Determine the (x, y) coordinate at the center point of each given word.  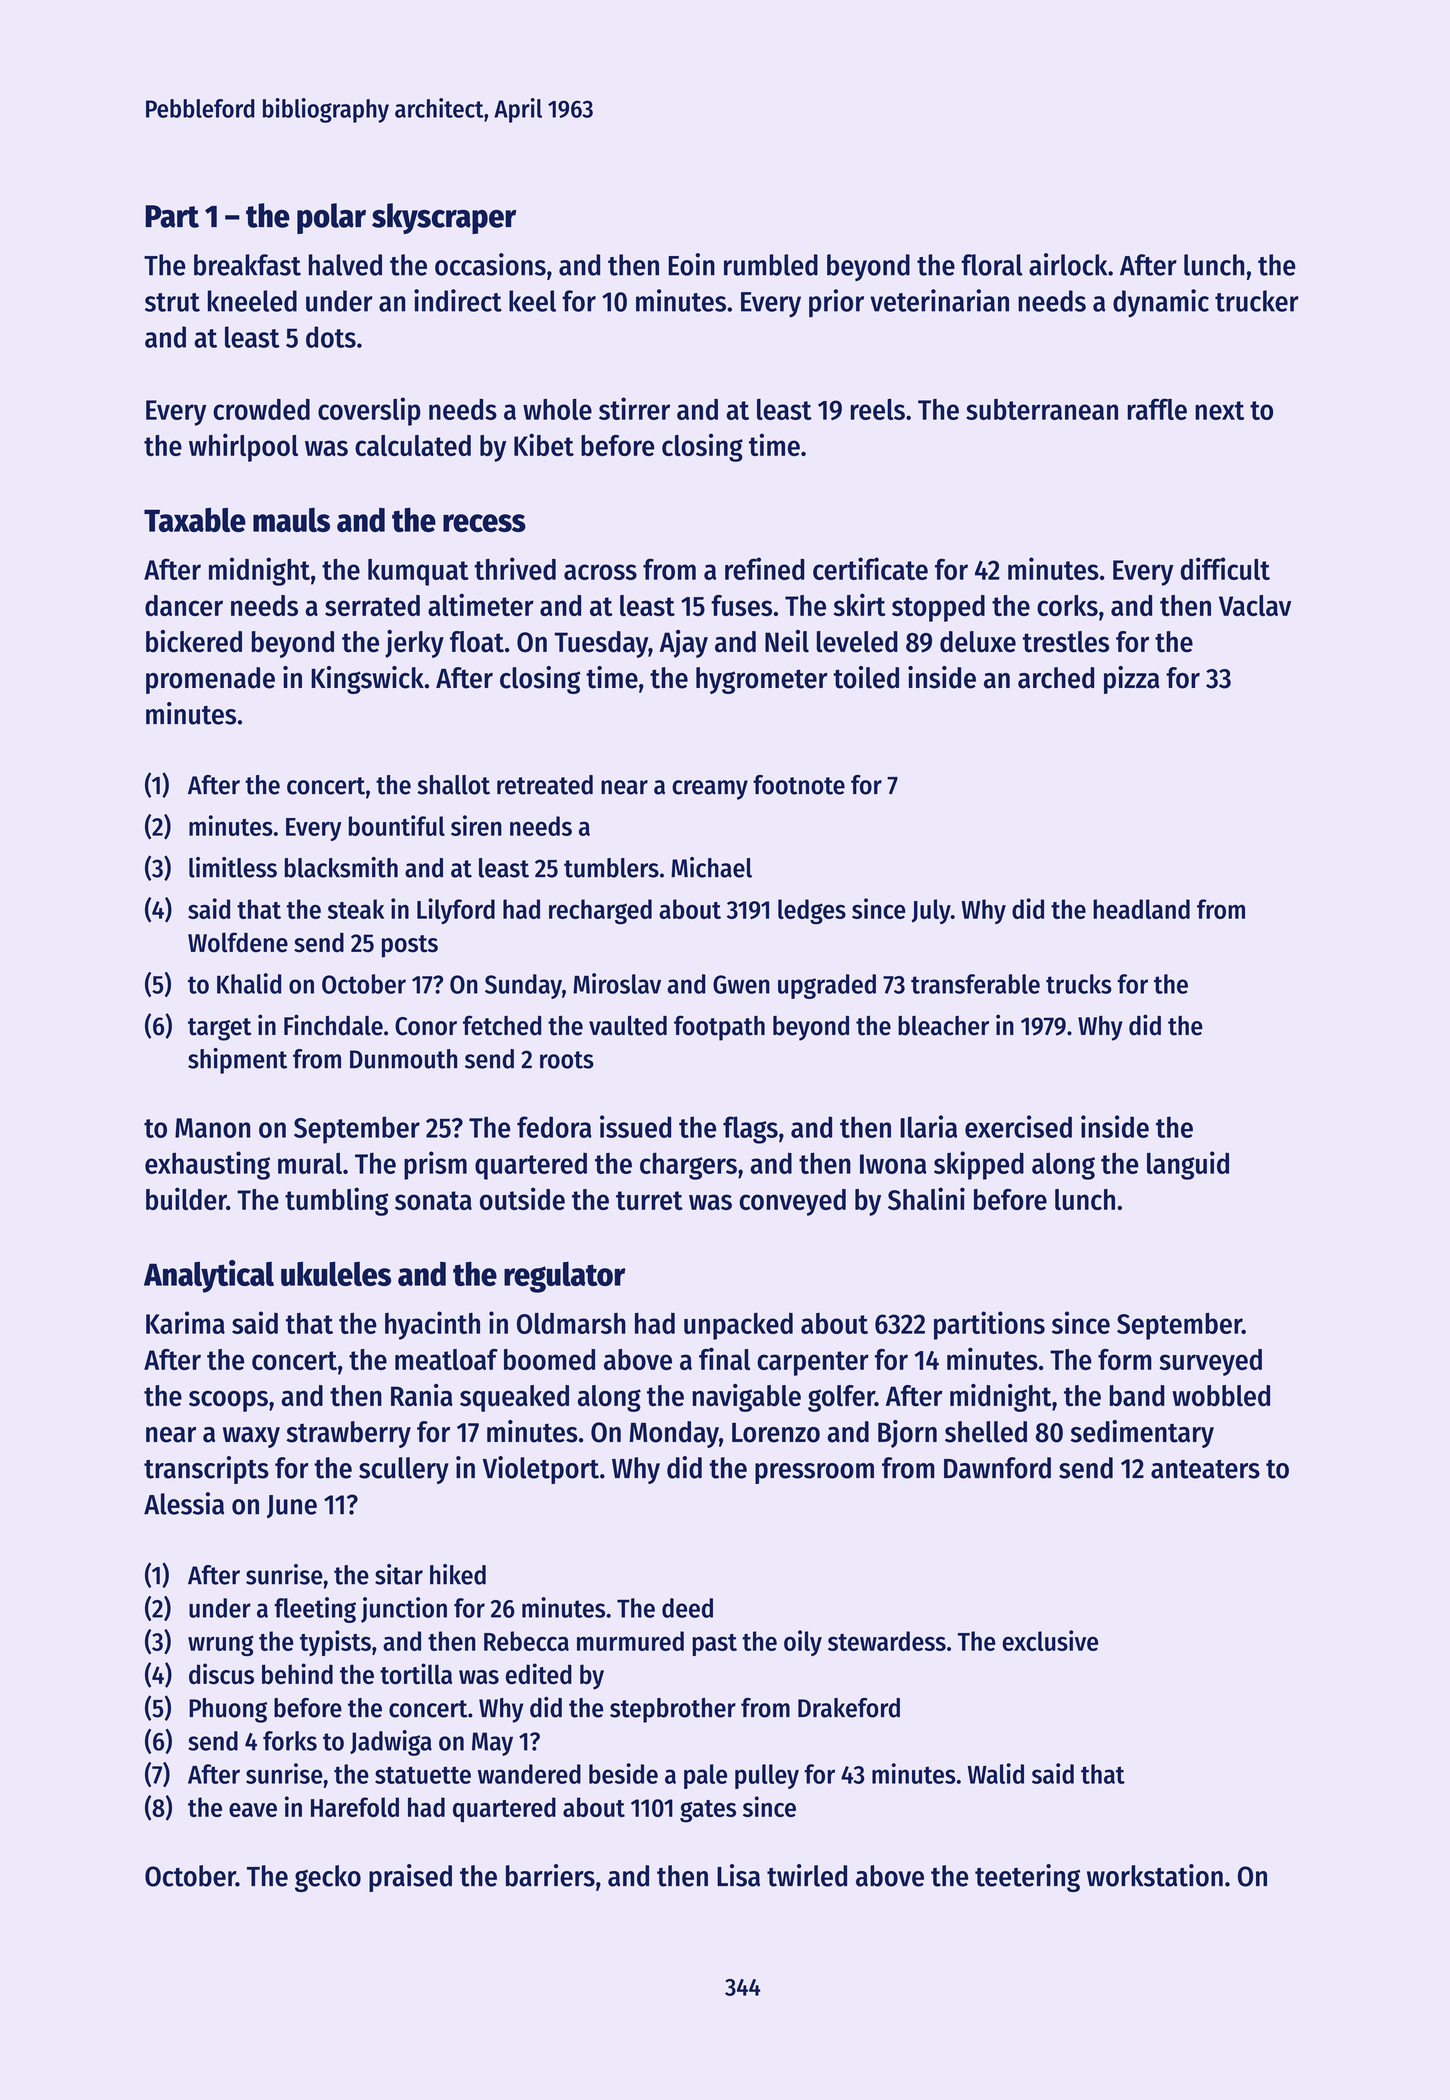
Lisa (738, 1875)
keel (532, 301)
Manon (212, 1128)
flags (750, 1130)
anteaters (1205, 1469)
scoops (228, 1401)
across (600, 572)
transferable (975, 984)
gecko (328, 1878)
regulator (565, 1277)
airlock (1068, 264)
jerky (414, 644)
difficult (1225, 568)
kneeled (252, 301)
